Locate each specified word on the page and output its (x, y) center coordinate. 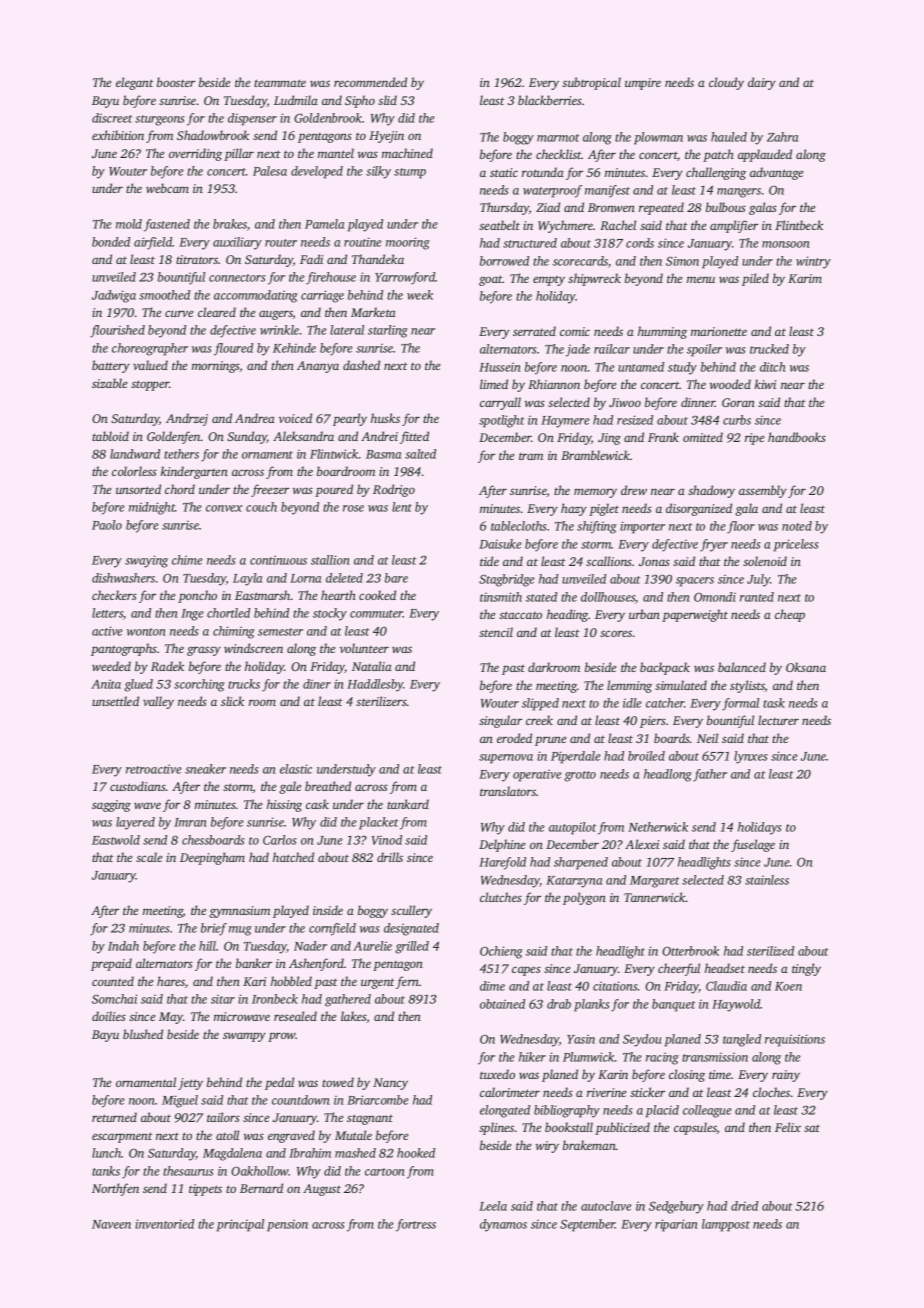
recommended (370, 82)
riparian (676, 1225)
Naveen (111, 1224)
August (322, 1190)
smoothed (164, 295)
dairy (762, 83)
